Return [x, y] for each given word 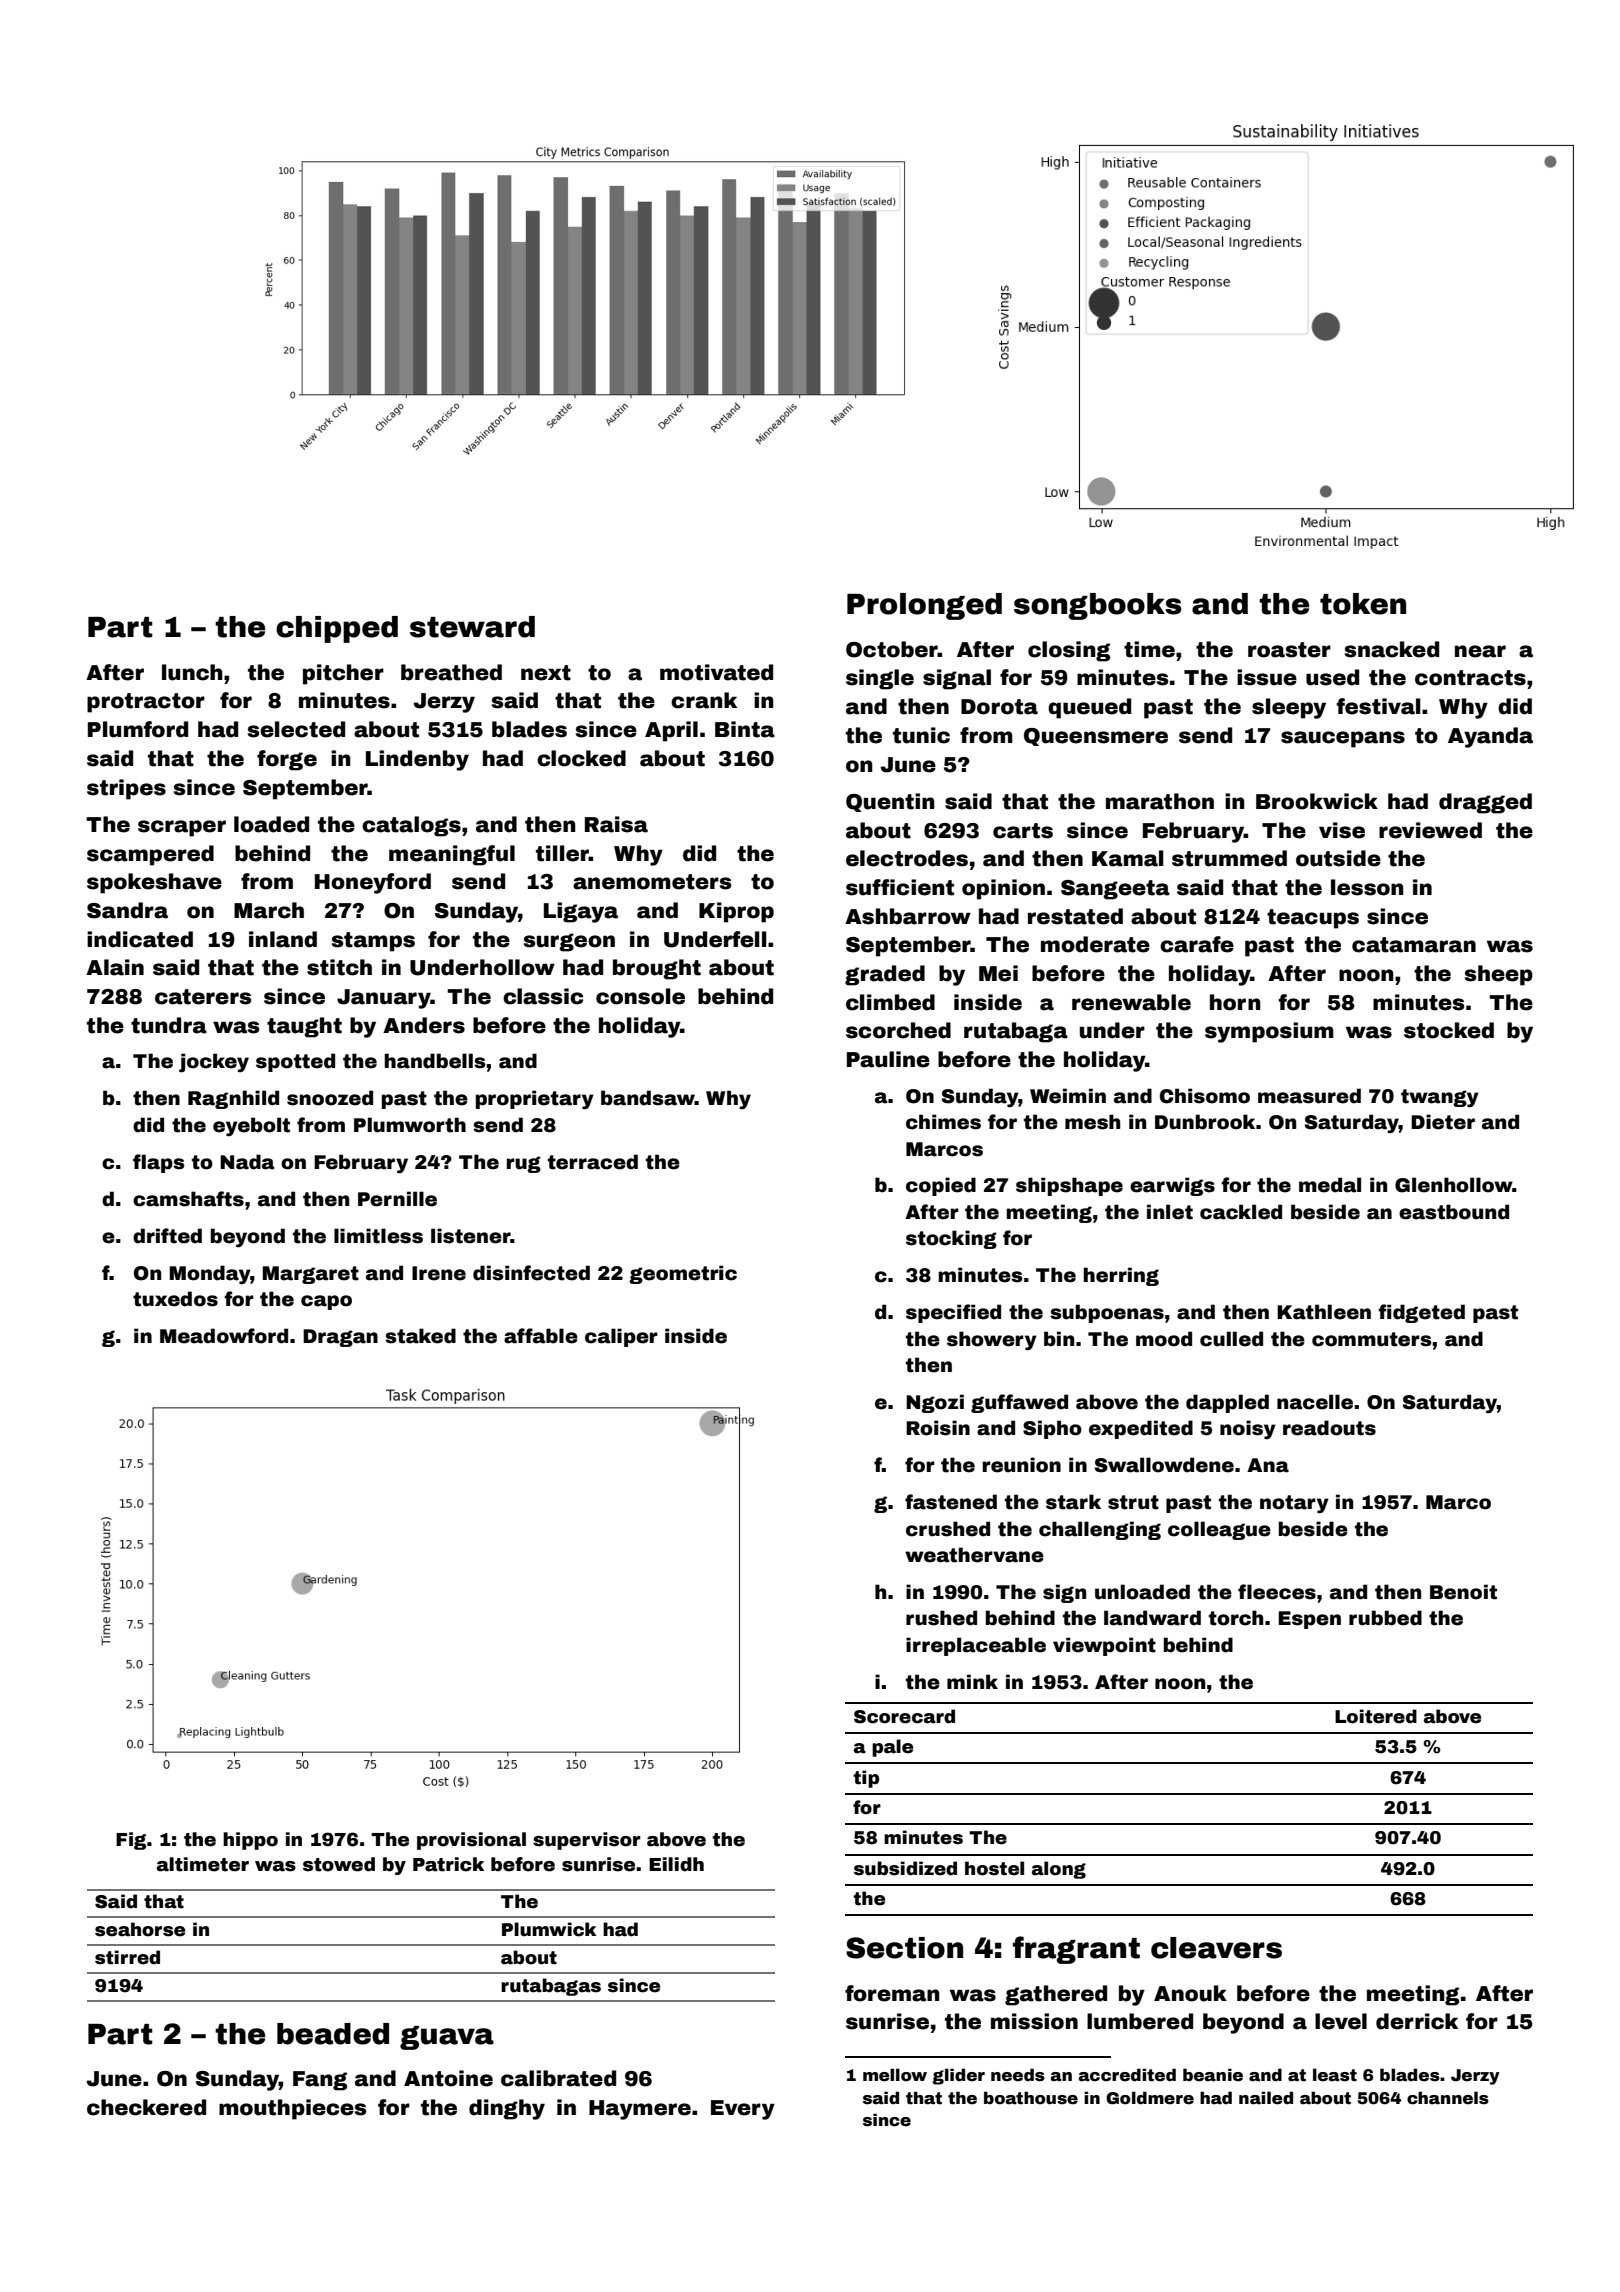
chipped [337, 629]
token [1363, 604]
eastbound [1454, 1212]
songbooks [1098, 606]
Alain [115, 967]
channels [1448, 2098]
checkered [146, 2107]
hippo [250, 1841]
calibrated [558, 2078]
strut [1133, 1502]
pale [892, 1748]
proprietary [535, 1100]
